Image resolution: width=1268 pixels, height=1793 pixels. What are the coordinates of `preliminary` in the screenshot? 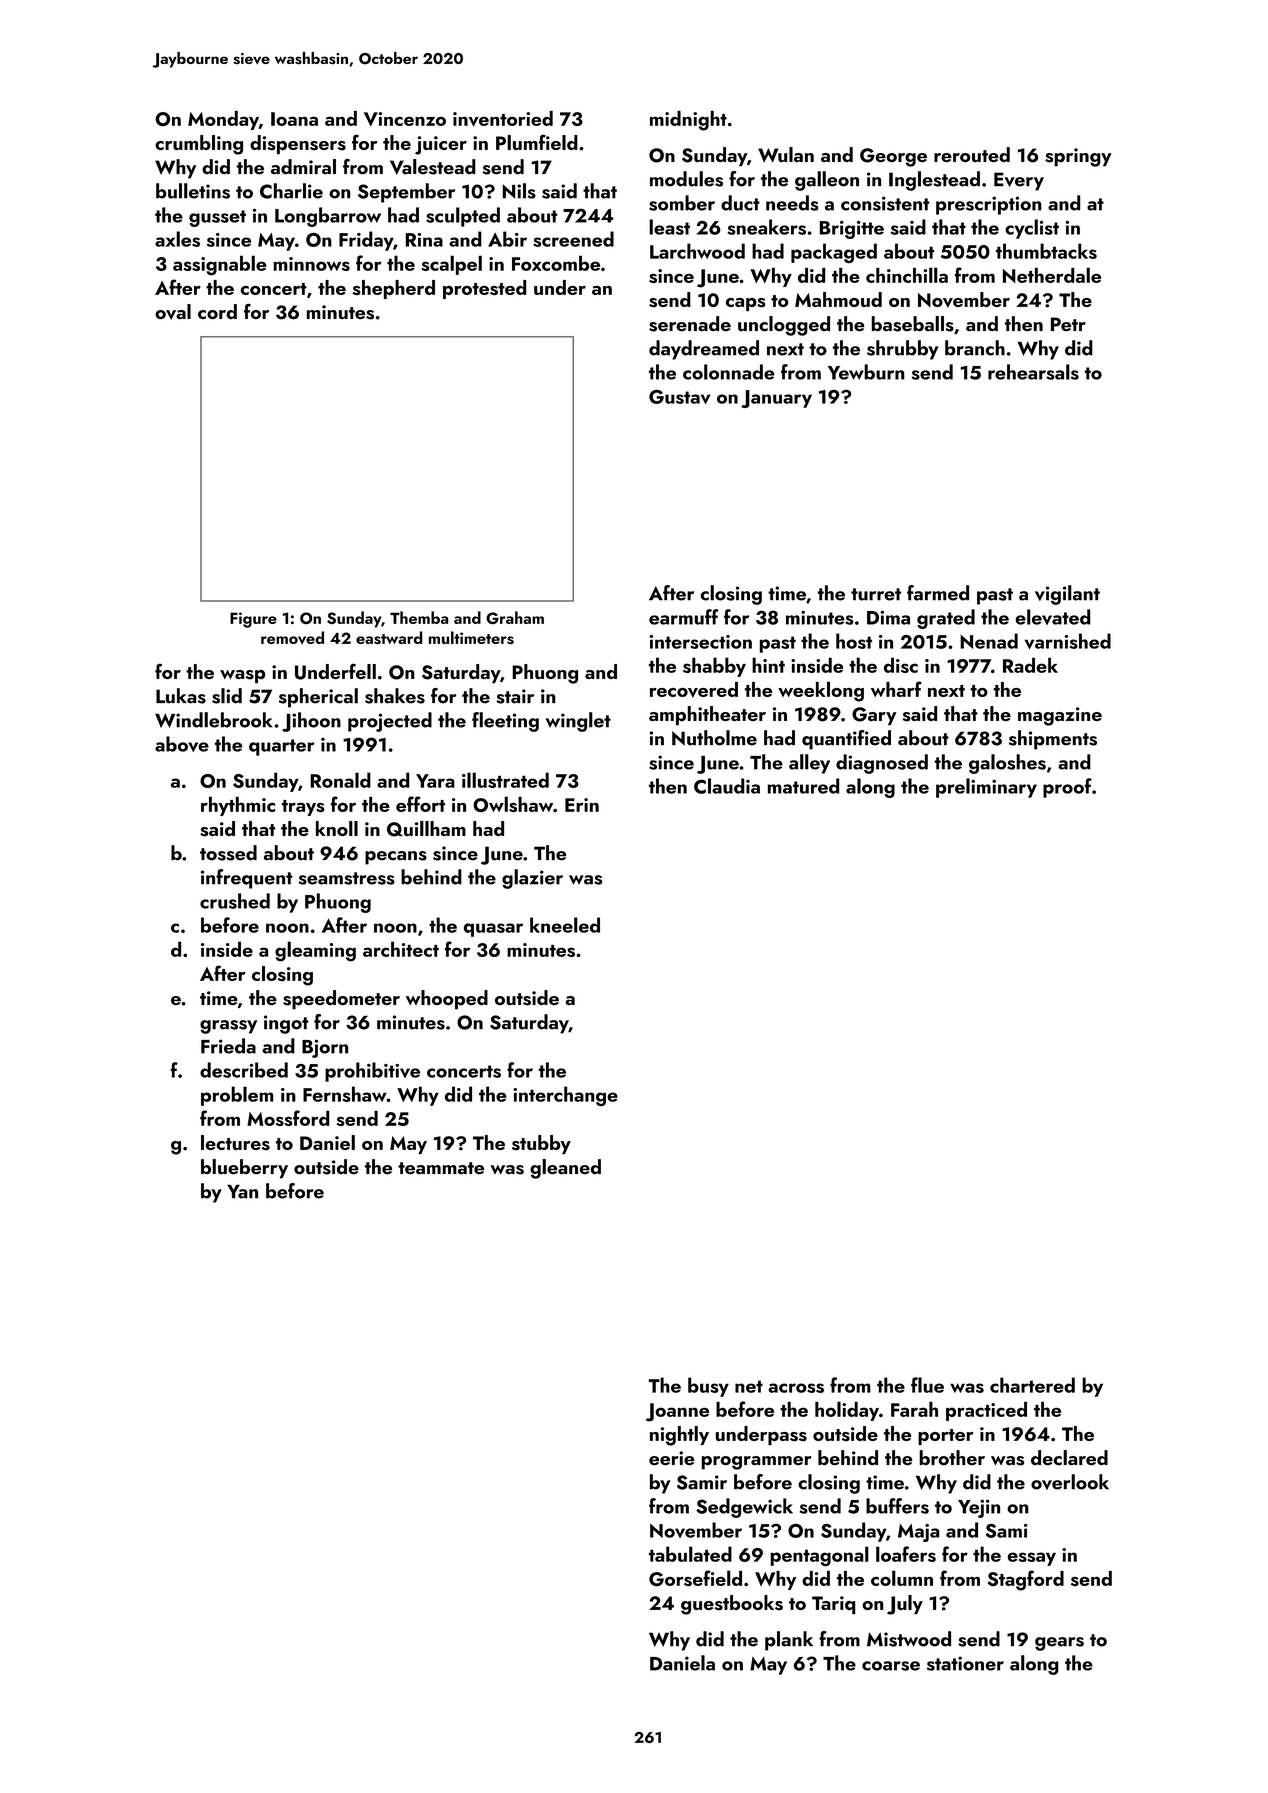 It's located at (986, 788).
